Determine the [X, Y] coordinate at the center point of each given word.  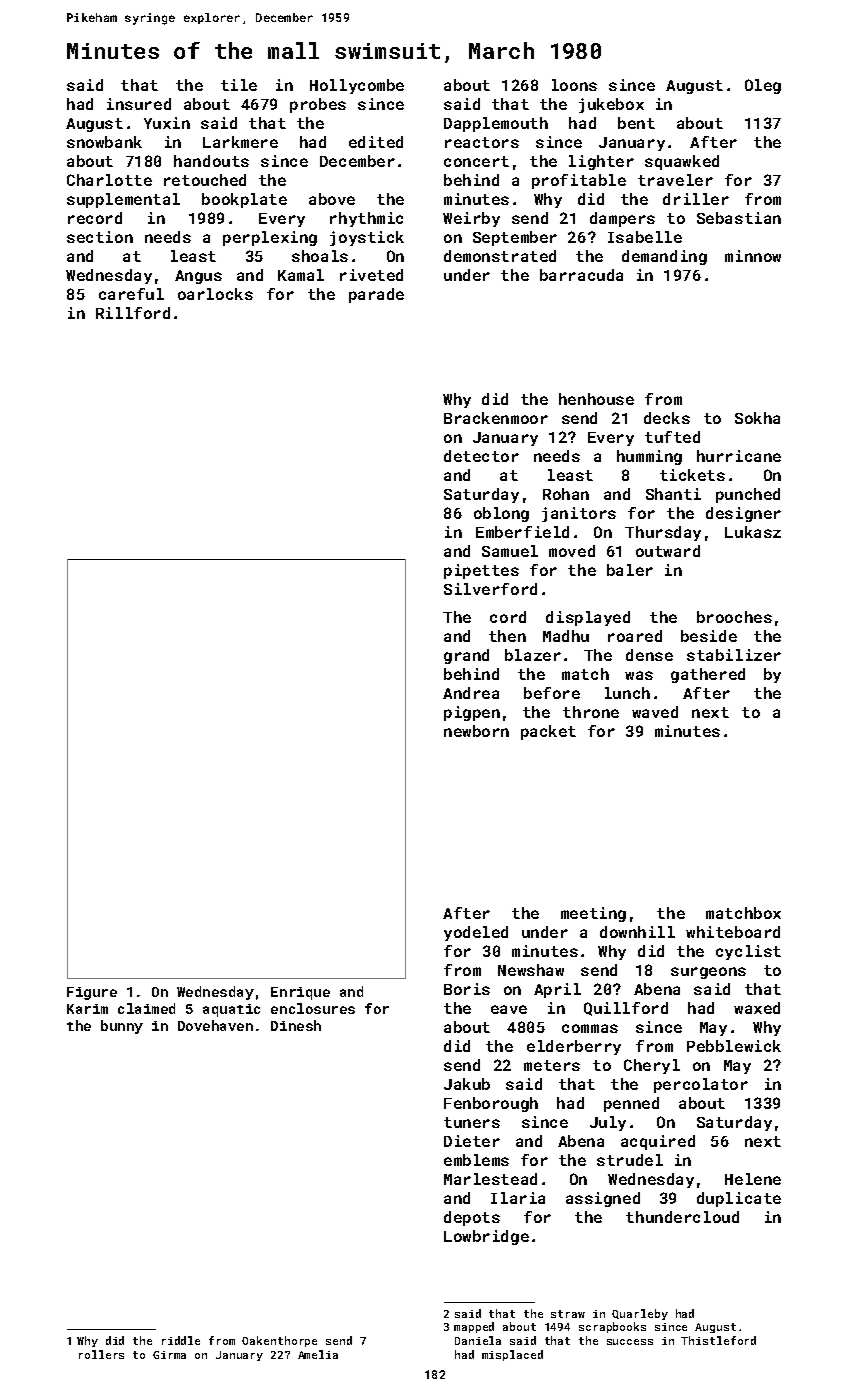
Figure [92, 993]
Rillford [133, 313]
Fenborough [491, 1104]
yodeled [476, 933]
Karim [87, 1009]
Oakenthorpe [279, 1341]
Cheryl [652, 1066]
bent [636, 123]
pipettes [481, 571]
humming [649, 457]
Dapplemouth [496, 124]
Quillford [626, 1009]
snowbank [104, 142]
